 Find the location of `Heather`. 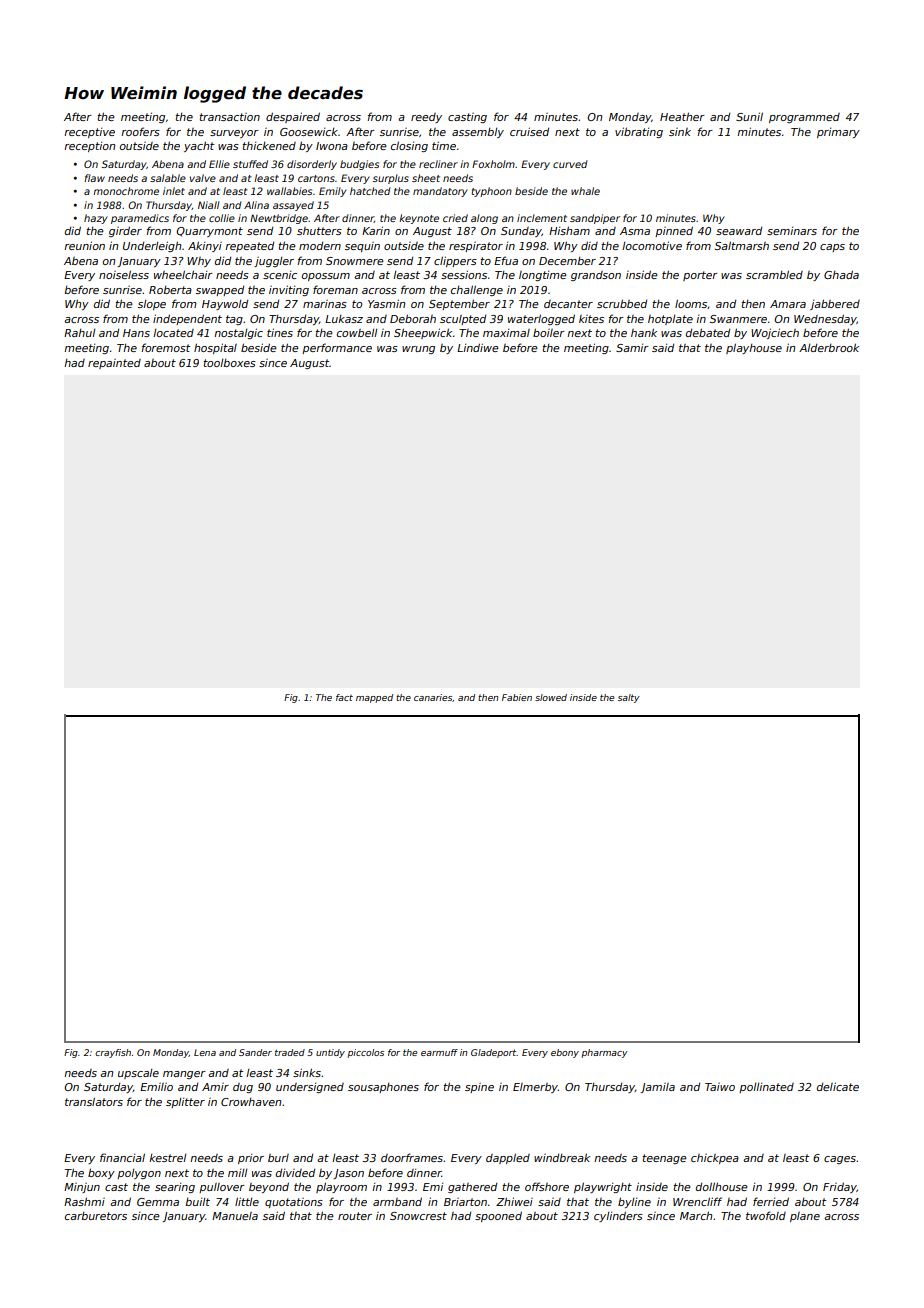

Heather is located at coordinates (682, 116).
